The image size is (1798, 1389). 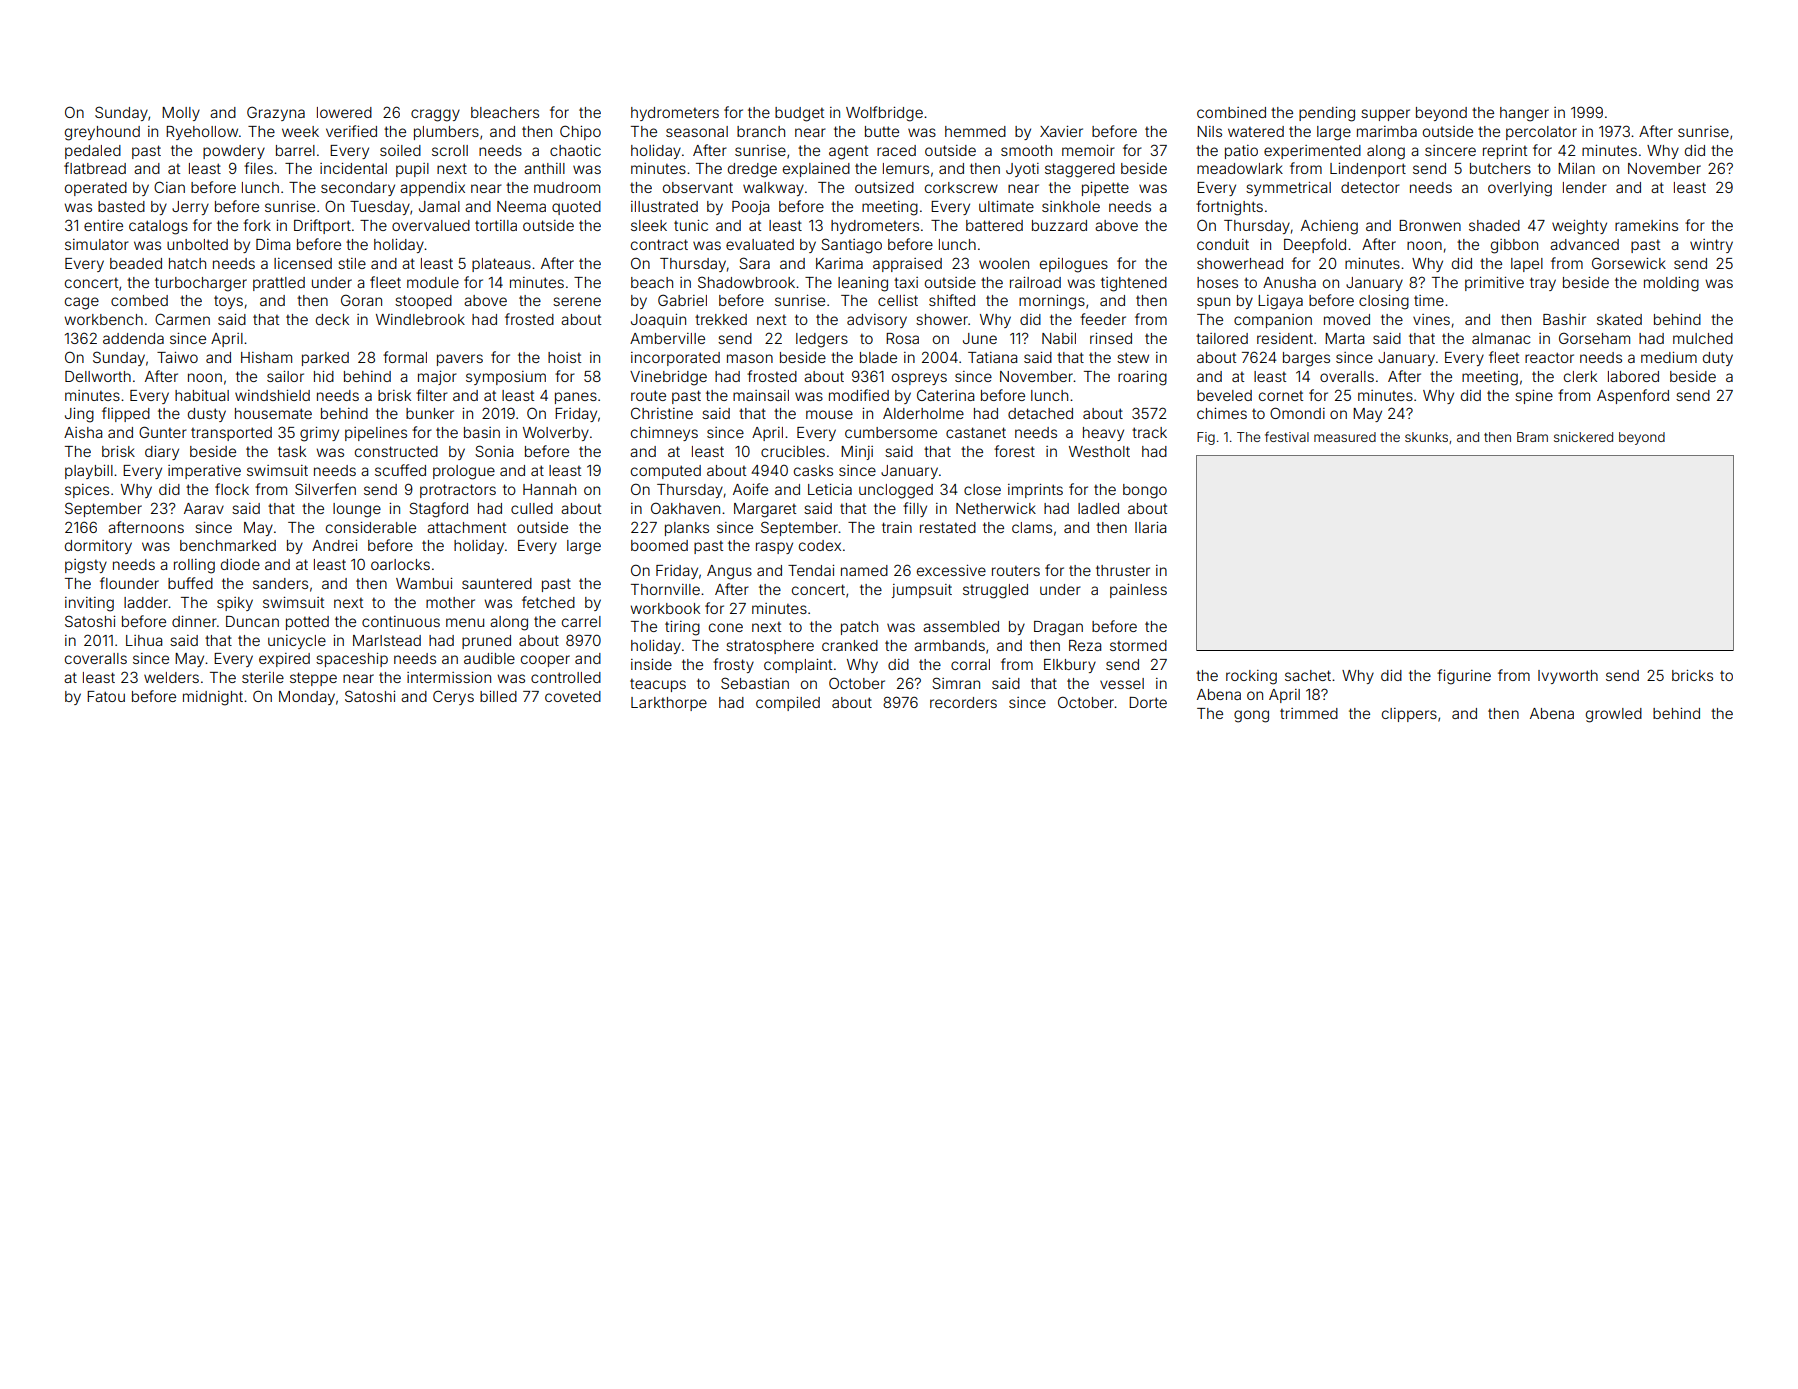 What do you see at coordinates (82, 303) in the screenshot?
I see `cage` at bounding box center [82, 303].
